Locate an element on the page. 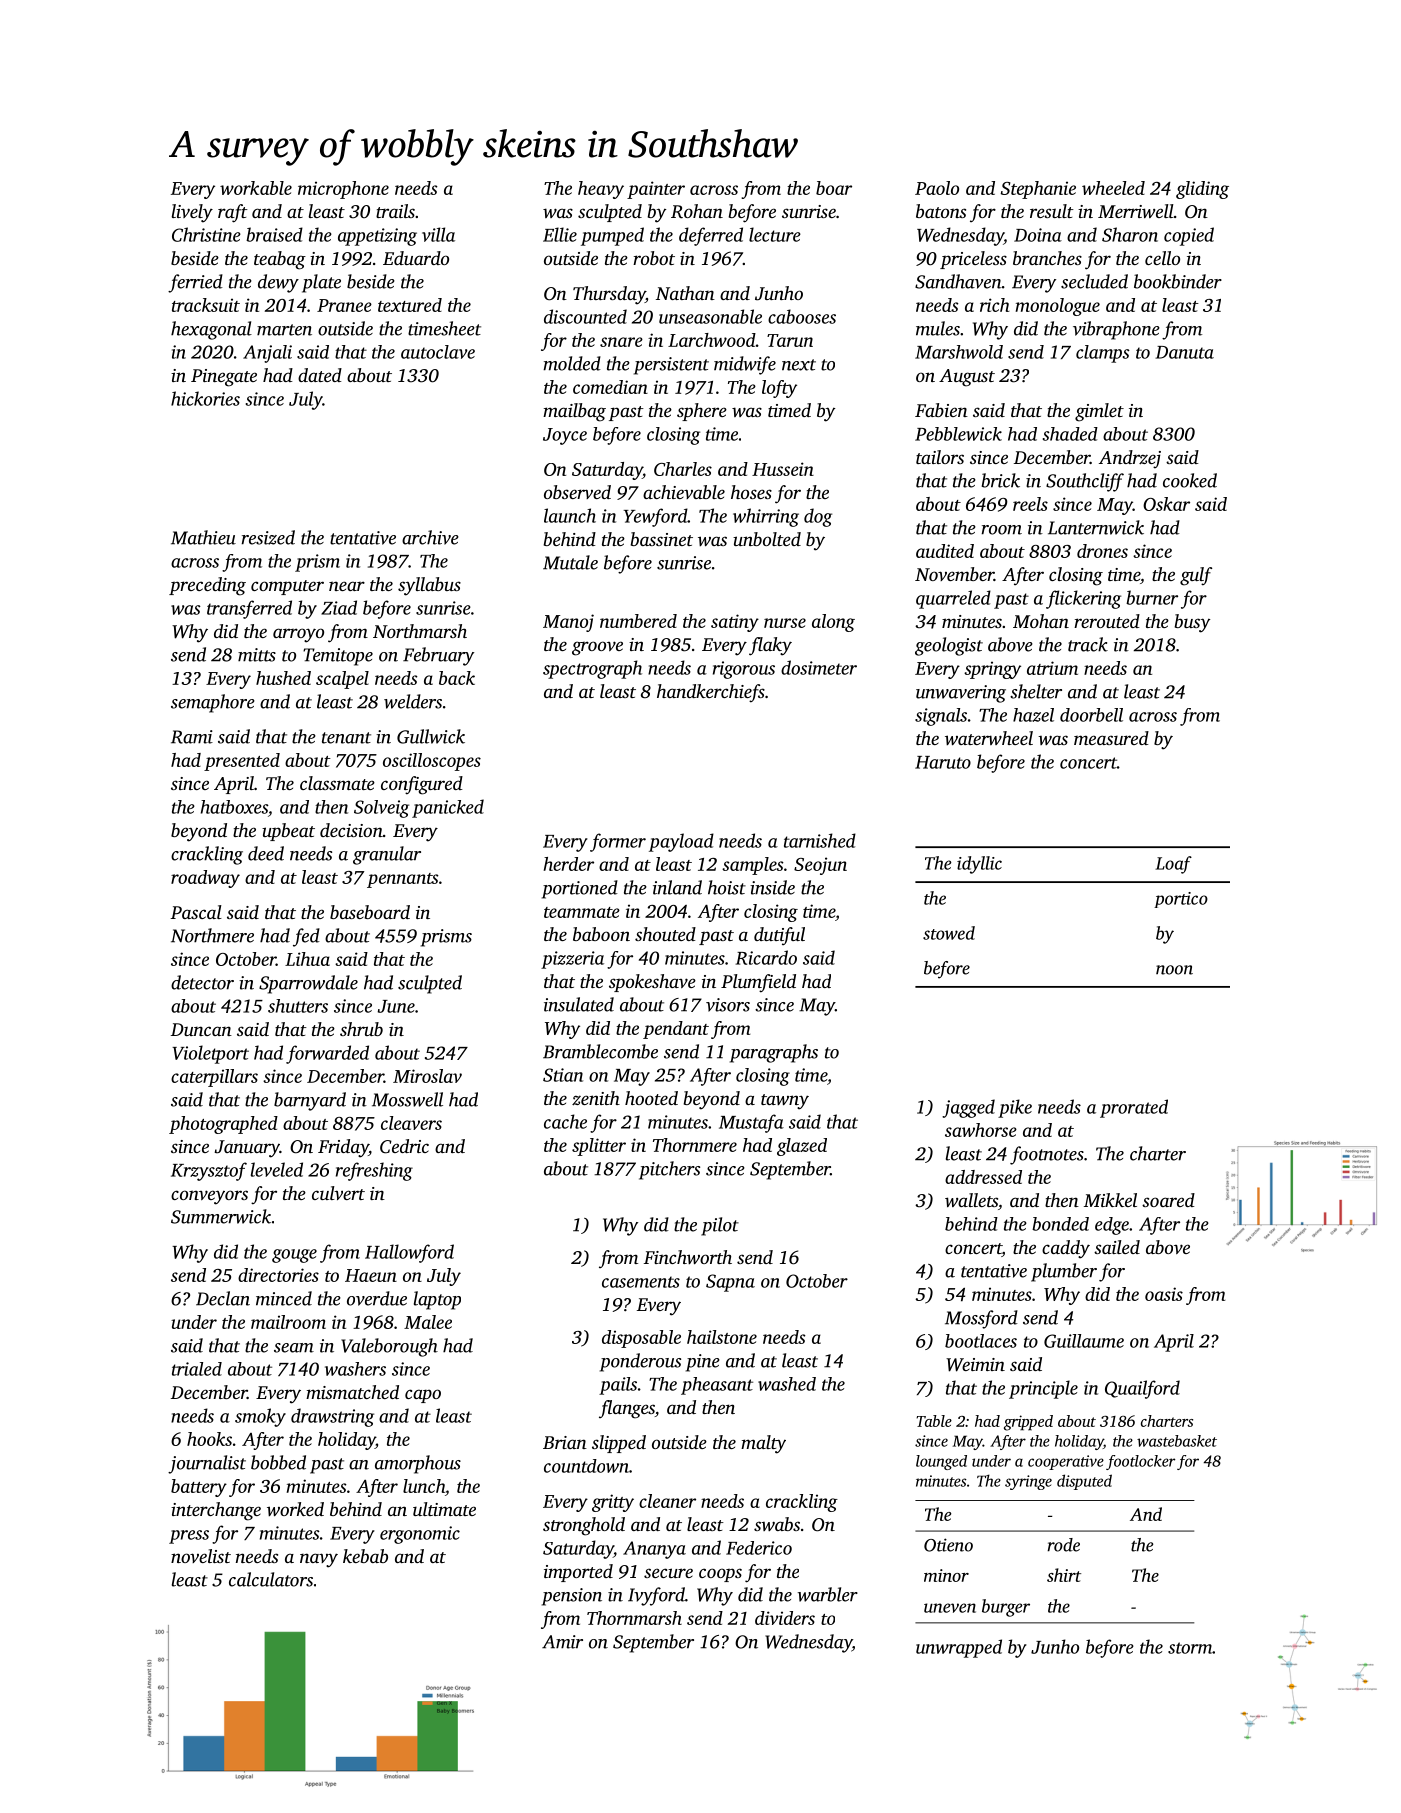 Image resolution: width=1401 pixels, height=1813 pixels. hailstone is located at coordinates (722, 1337).
